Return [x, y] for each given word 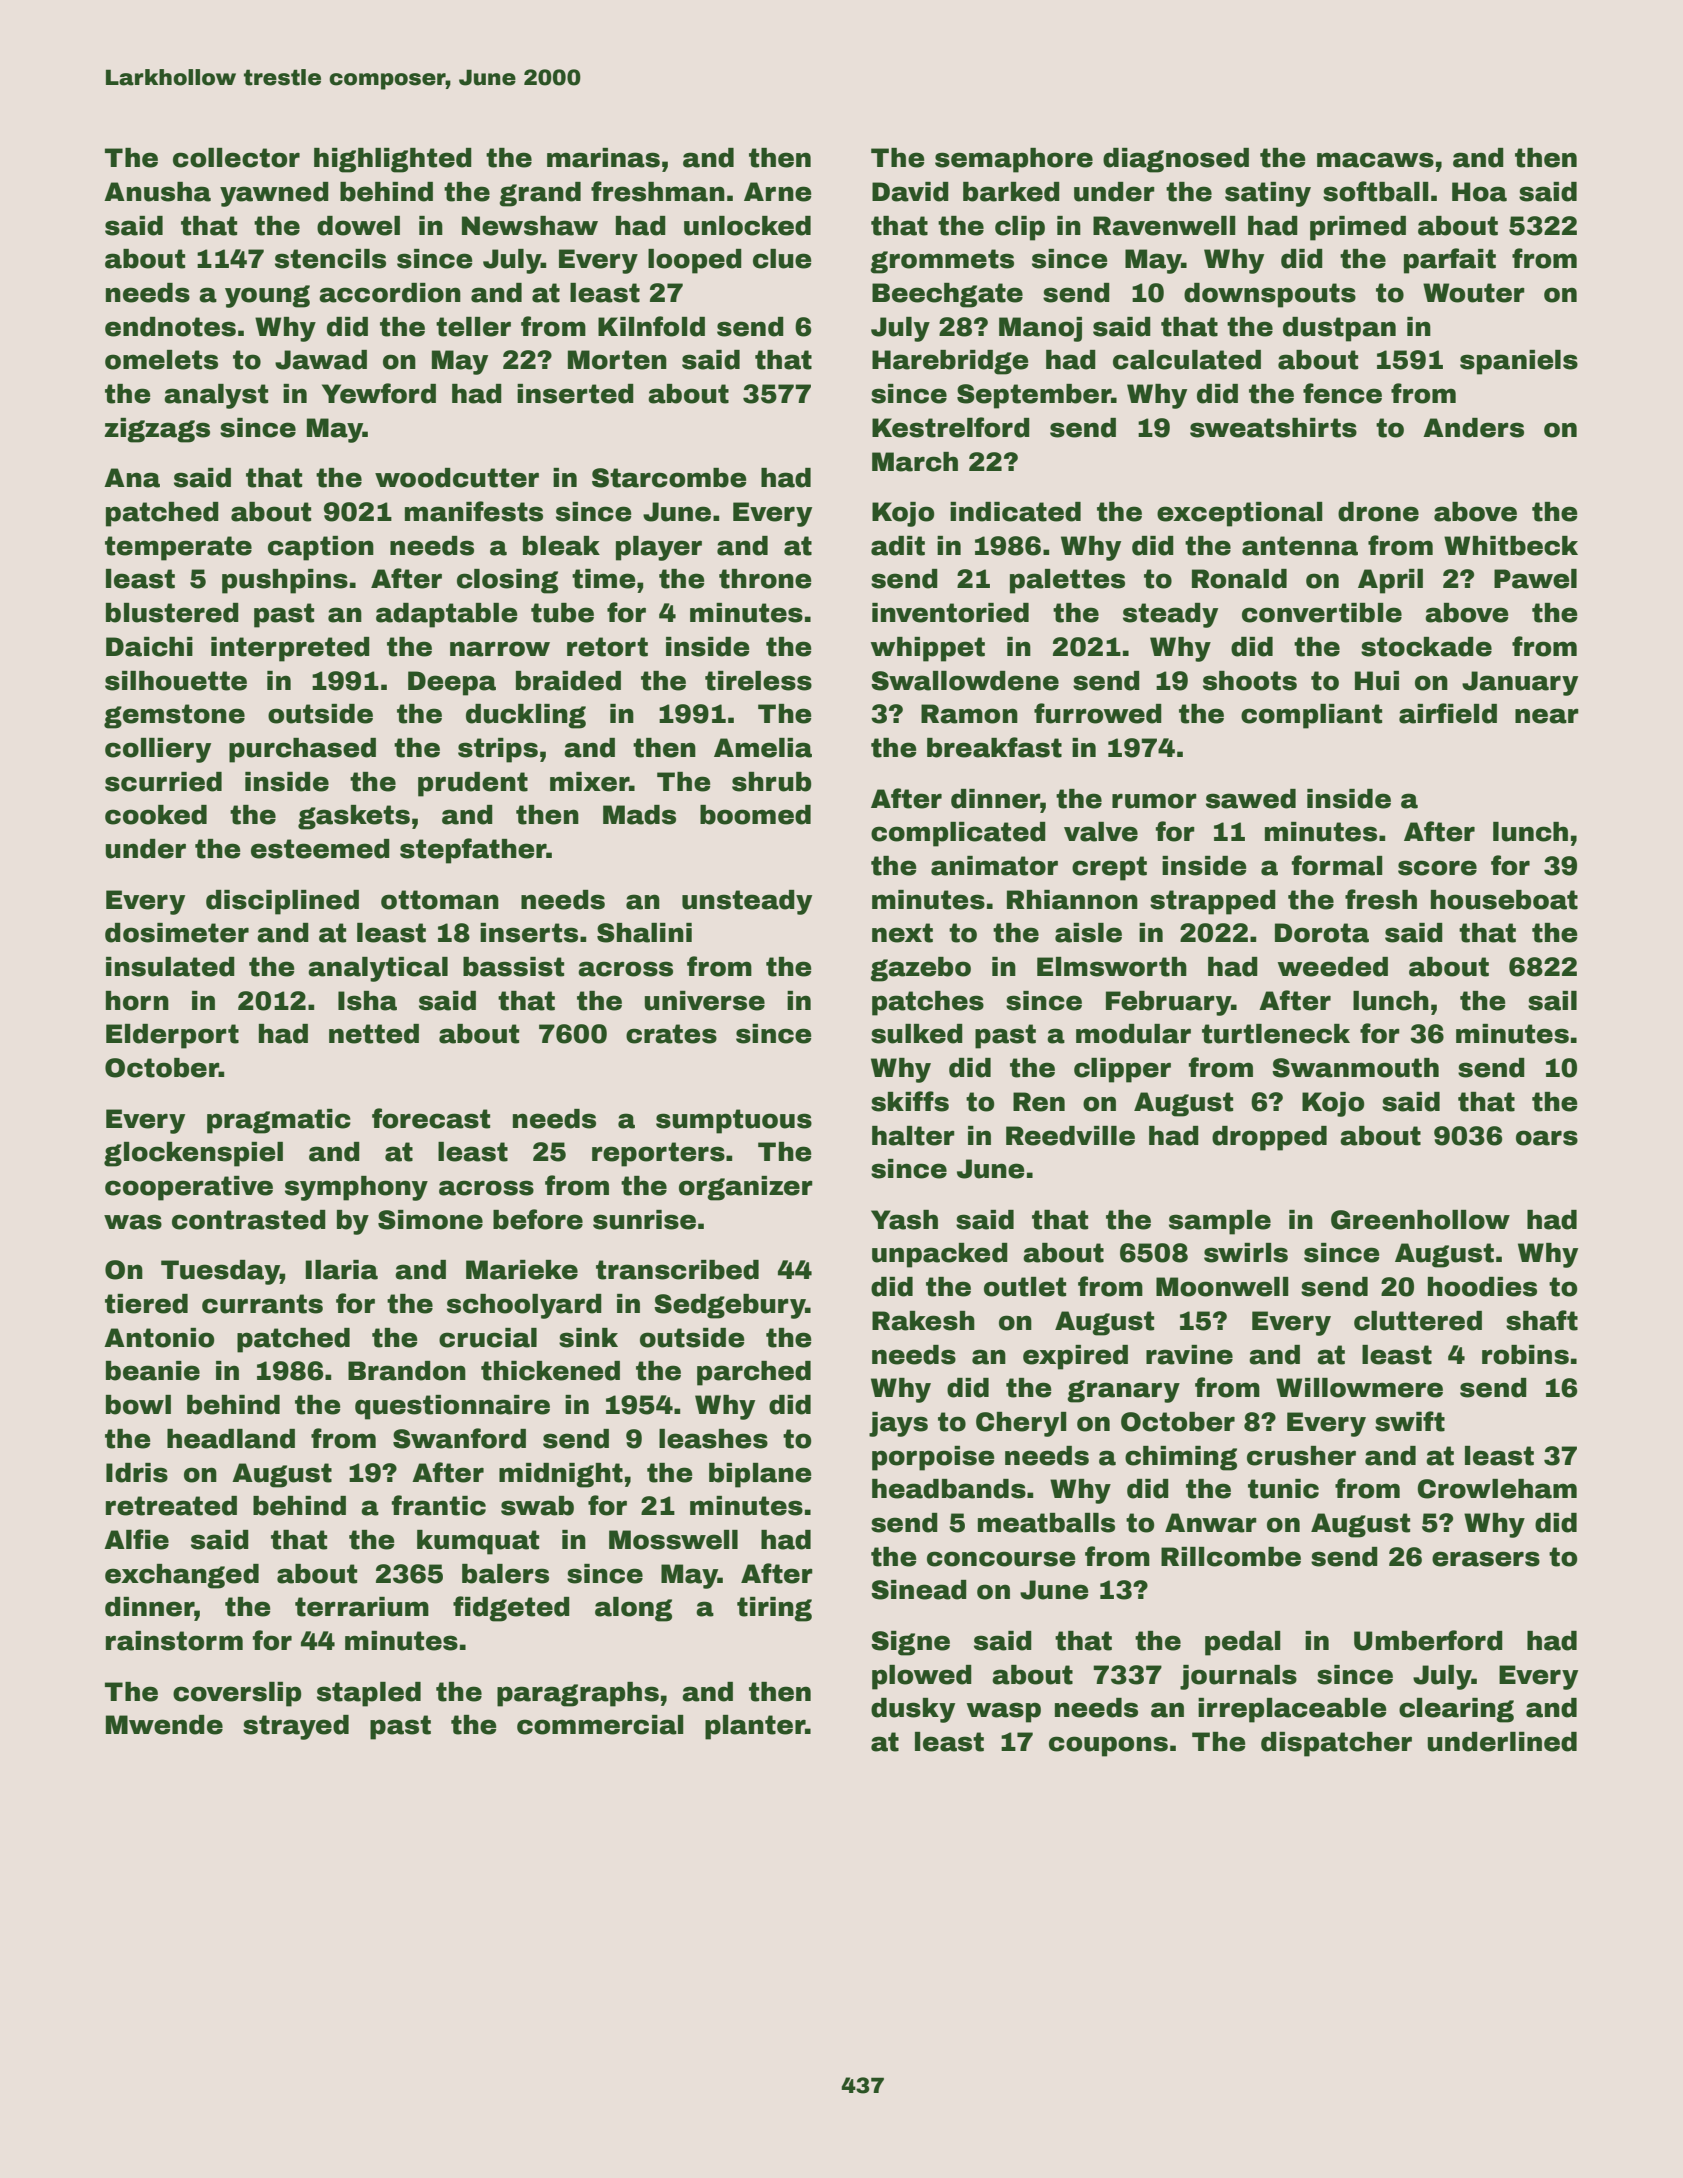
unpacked [940, 1255]
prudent [473, 784]
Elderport [172, 1036]
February [1168, 1003]
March [915, 462]
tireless [758, 681]
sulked [917, 1034]
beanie [153, 1371]
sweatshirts [1273, 428]
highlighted [393, 160]
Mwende [164, 1725]
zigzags [157, 430]
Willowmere [1359, 1388]
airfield [1448, 713]
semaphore [1014, 160]
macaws [1375, 160]
